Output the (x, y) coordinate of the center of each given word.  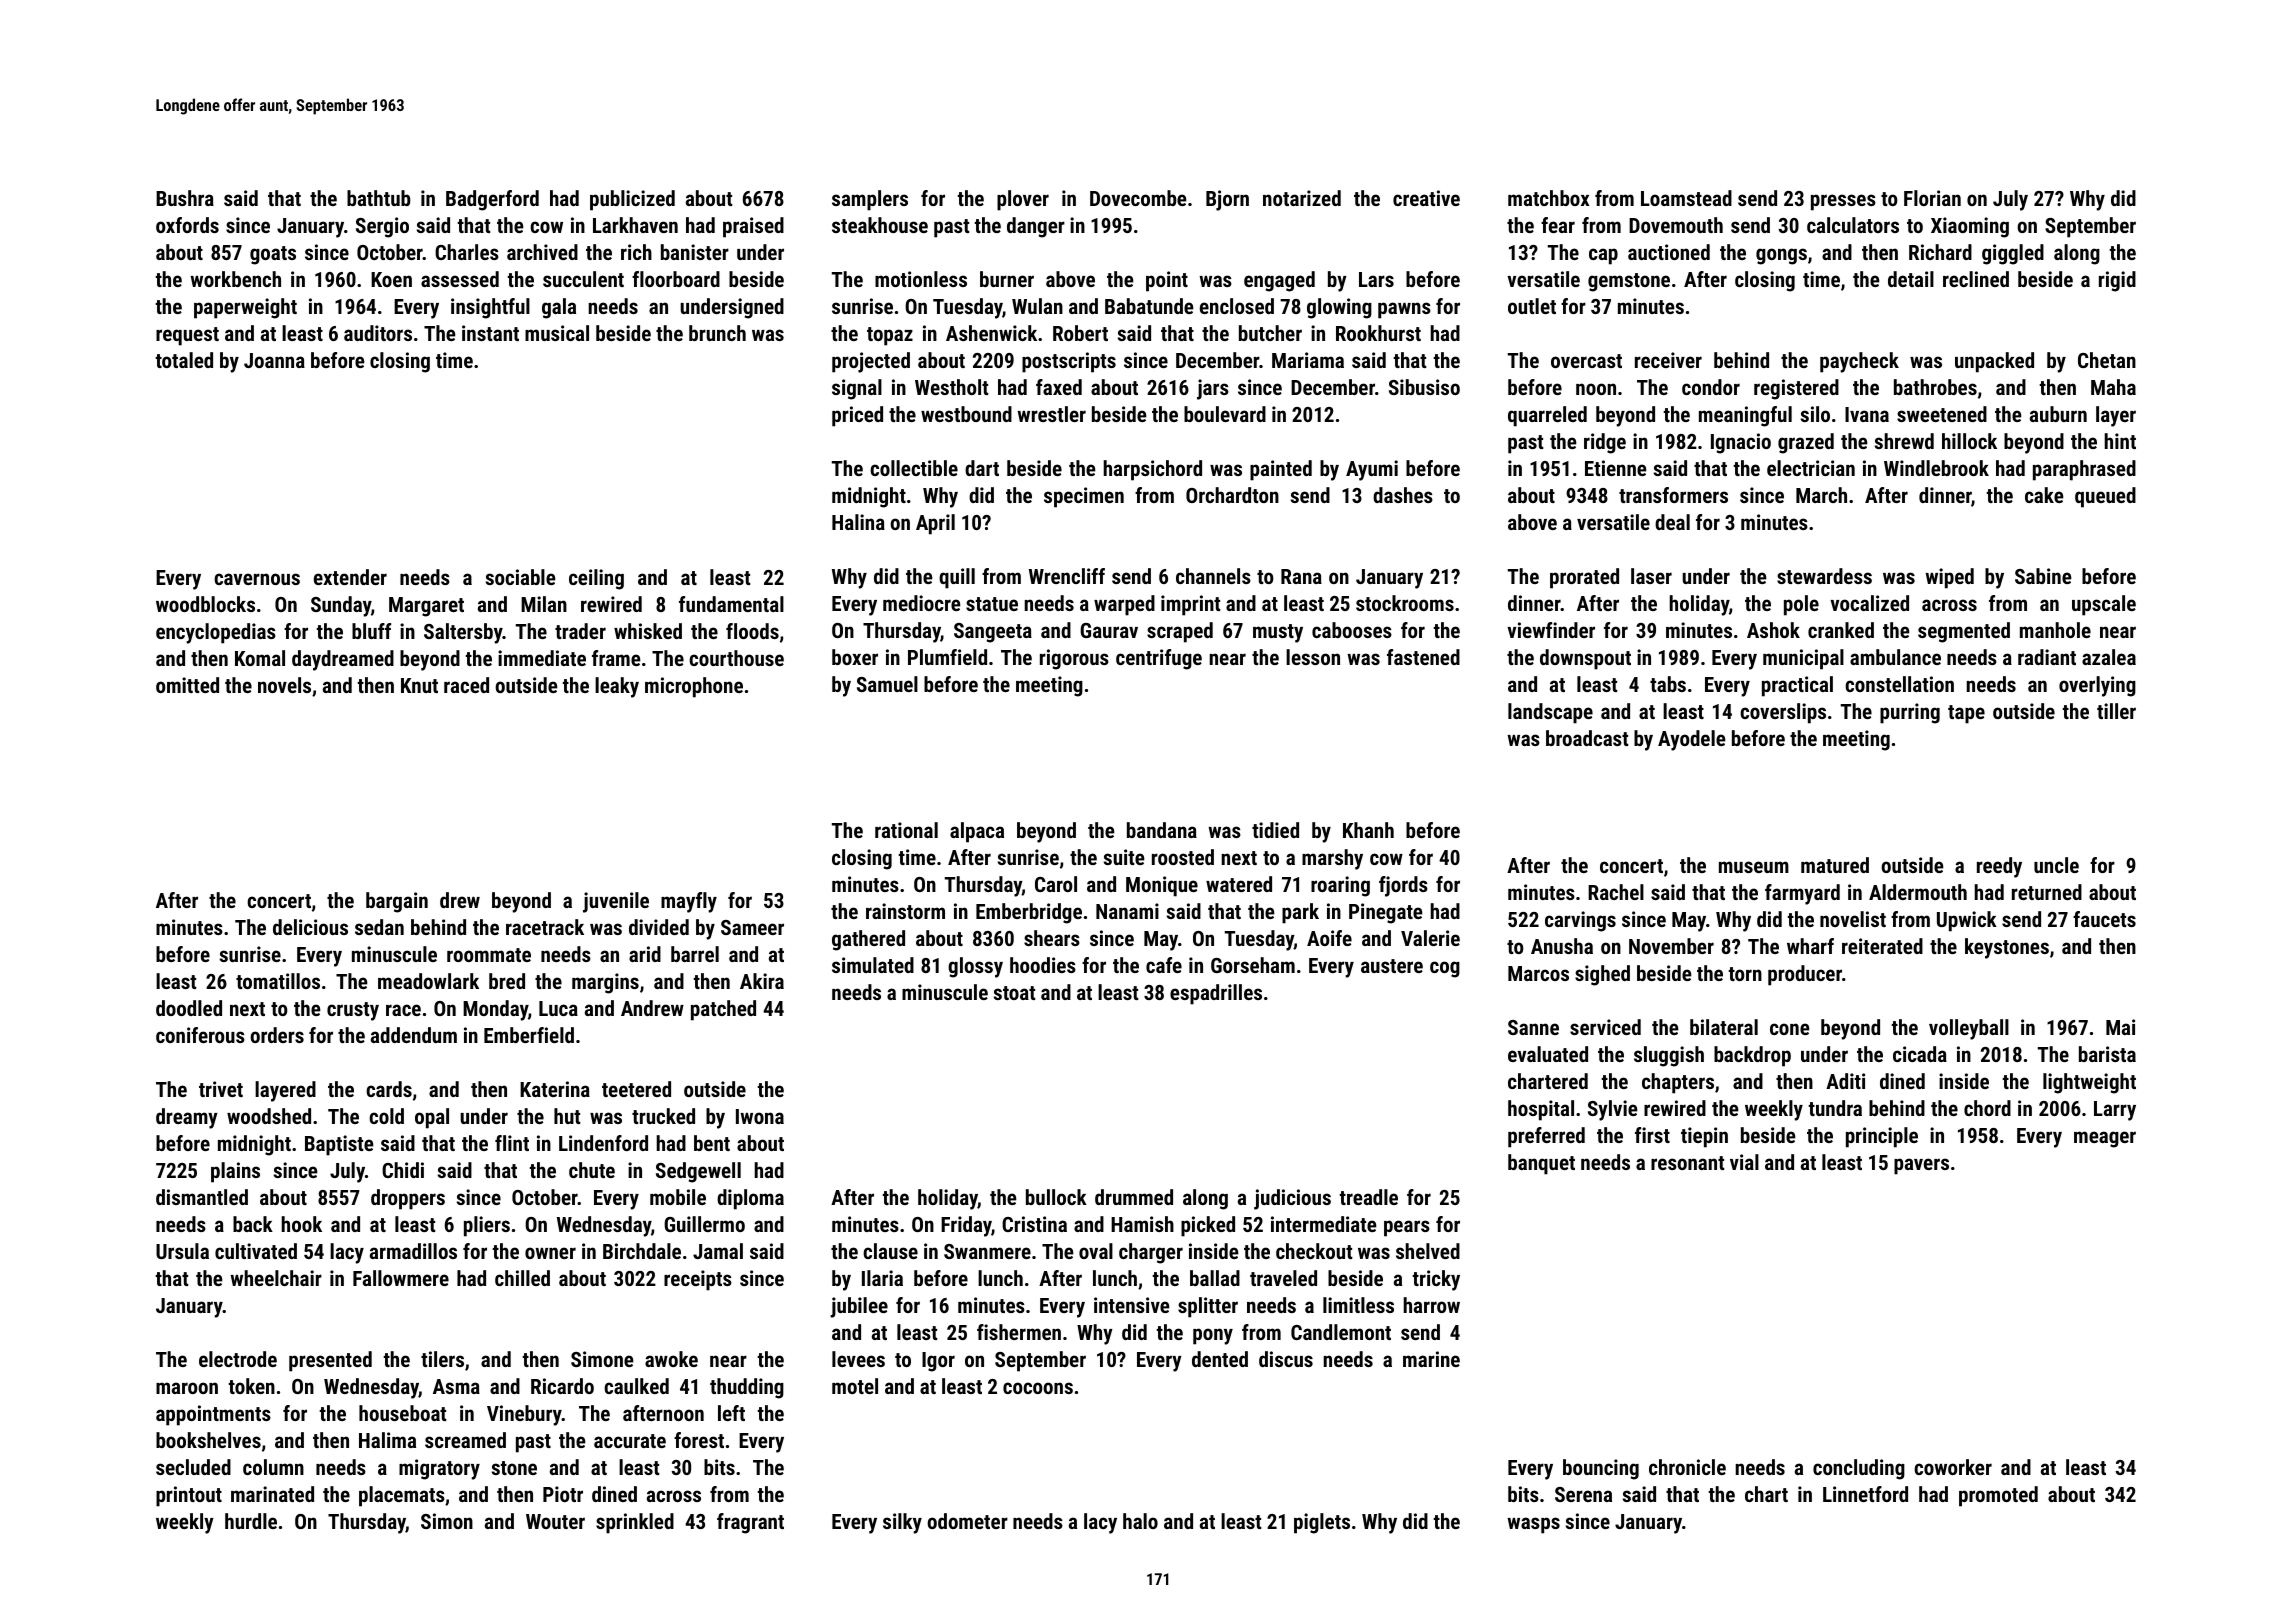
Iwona (760, 1116)
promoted (1998, 1496)
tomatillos (278, 981)
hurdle (251, 1521)
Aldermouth (1918, 892)
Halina (858, 522)
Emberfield (529, 1035)
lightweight (2089, 1083)
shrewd (1904, 441)
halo (1140, 1521)
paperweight (245, 308)
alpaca (977, 832)
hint (2120, 441)
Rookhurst (1378, 333)
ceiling (596, 579)
